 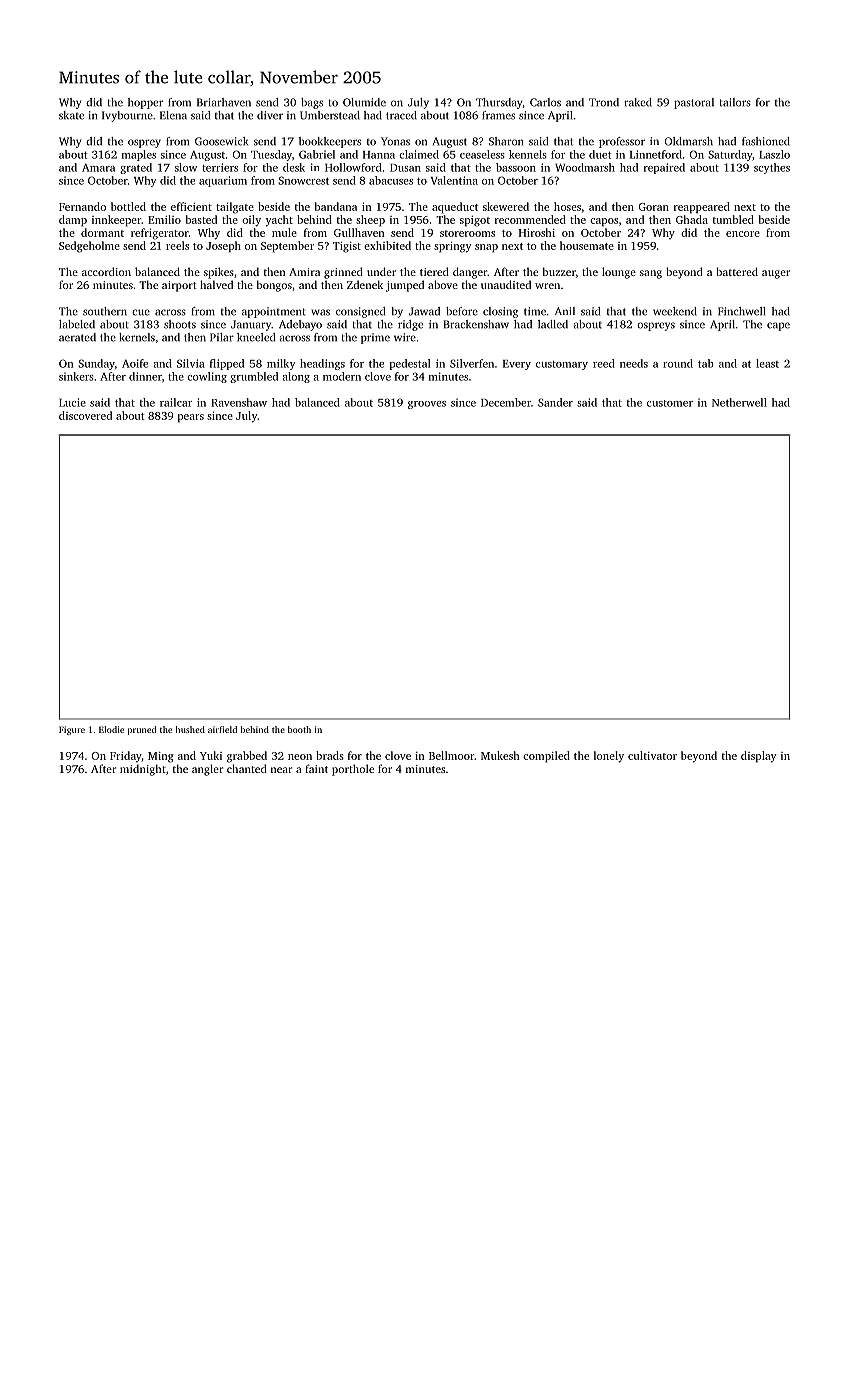 What do you see at coordinates (427, 405) in the screenshot?
I see `grooves` at bounding box center [427, 405].
